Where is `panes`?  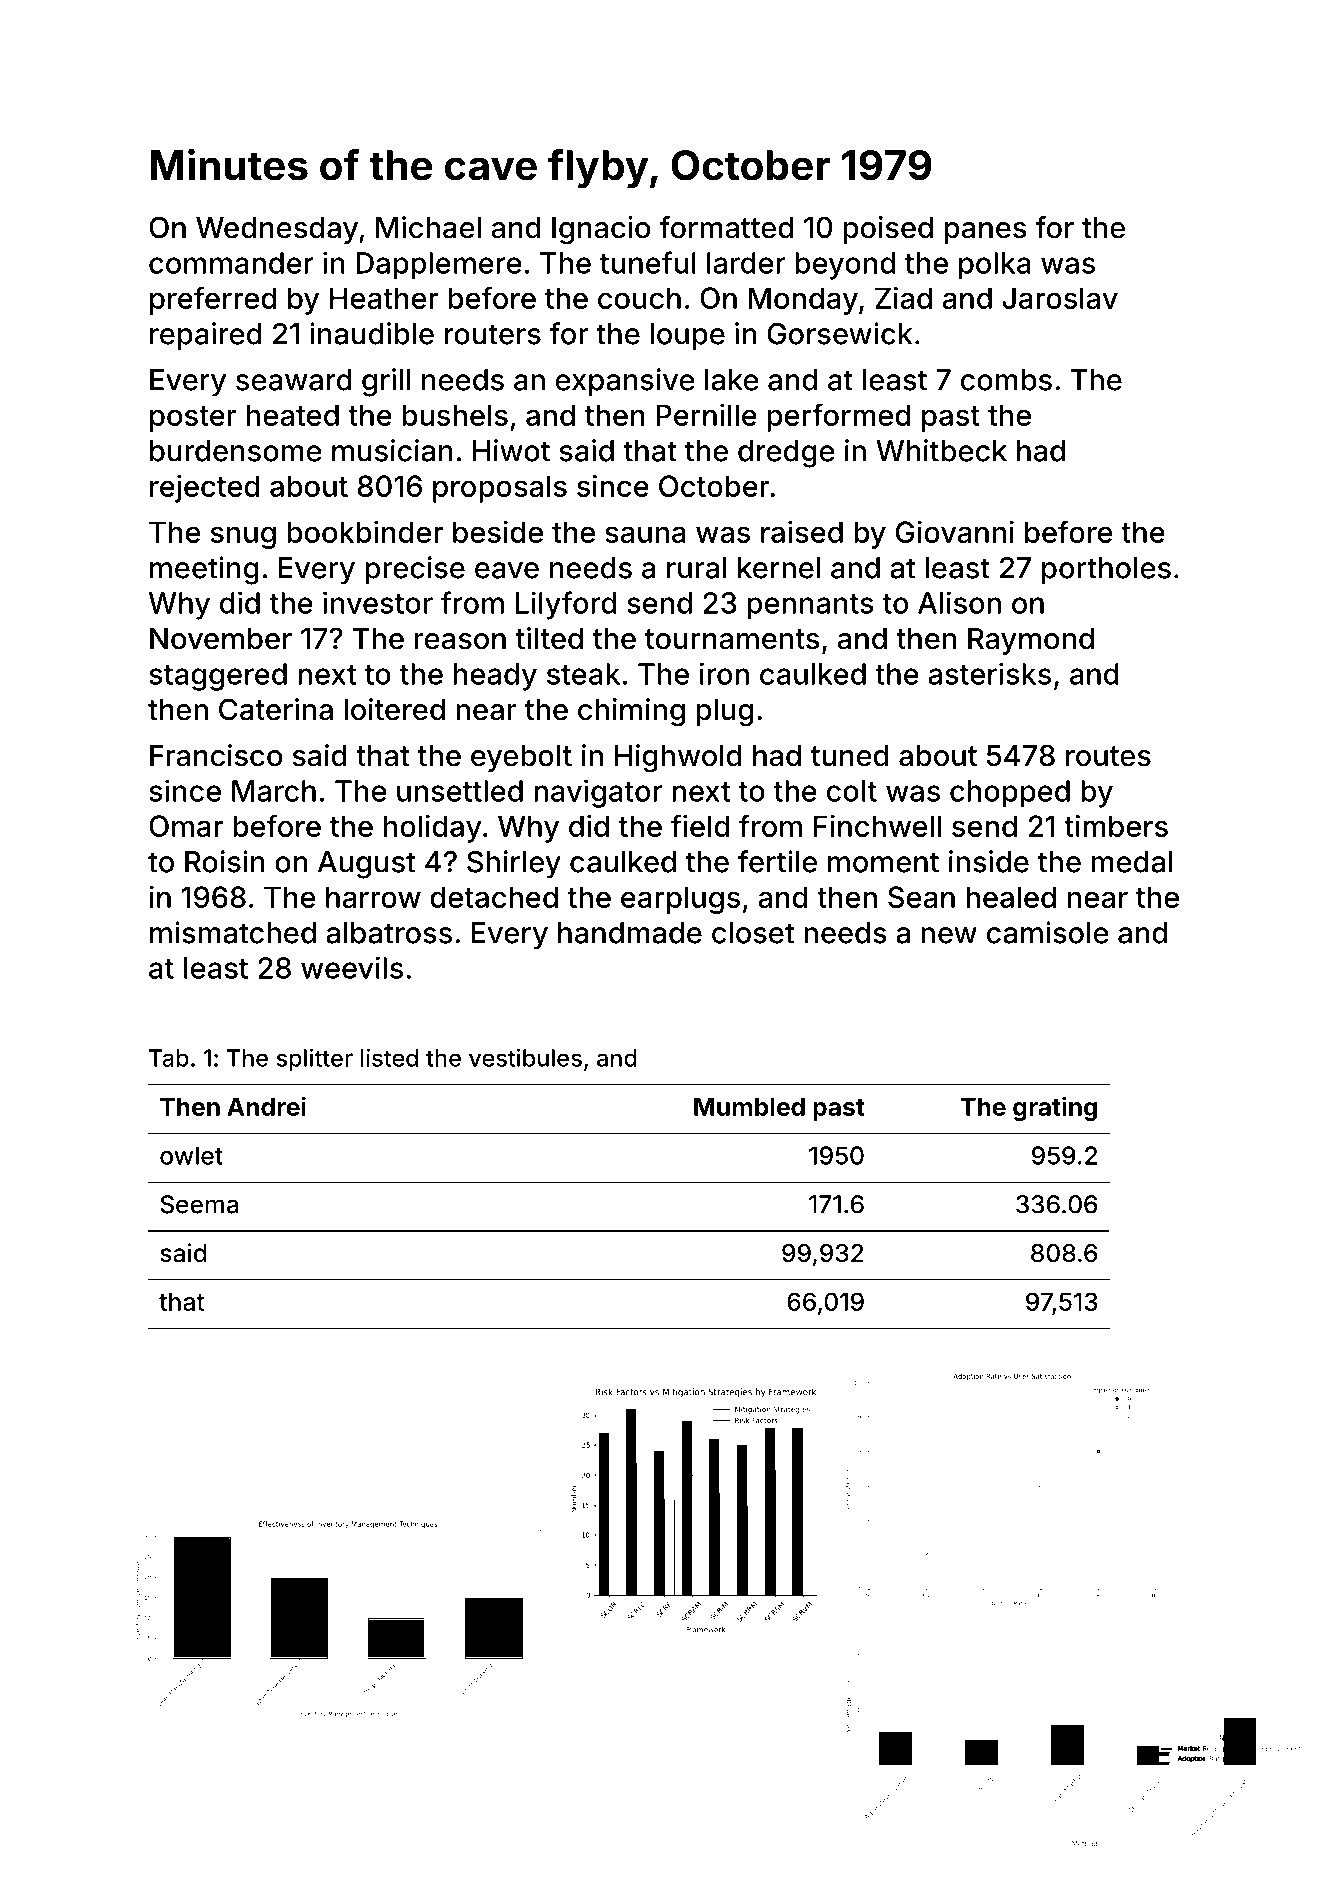
panes is located at coordinates (985, 233).
